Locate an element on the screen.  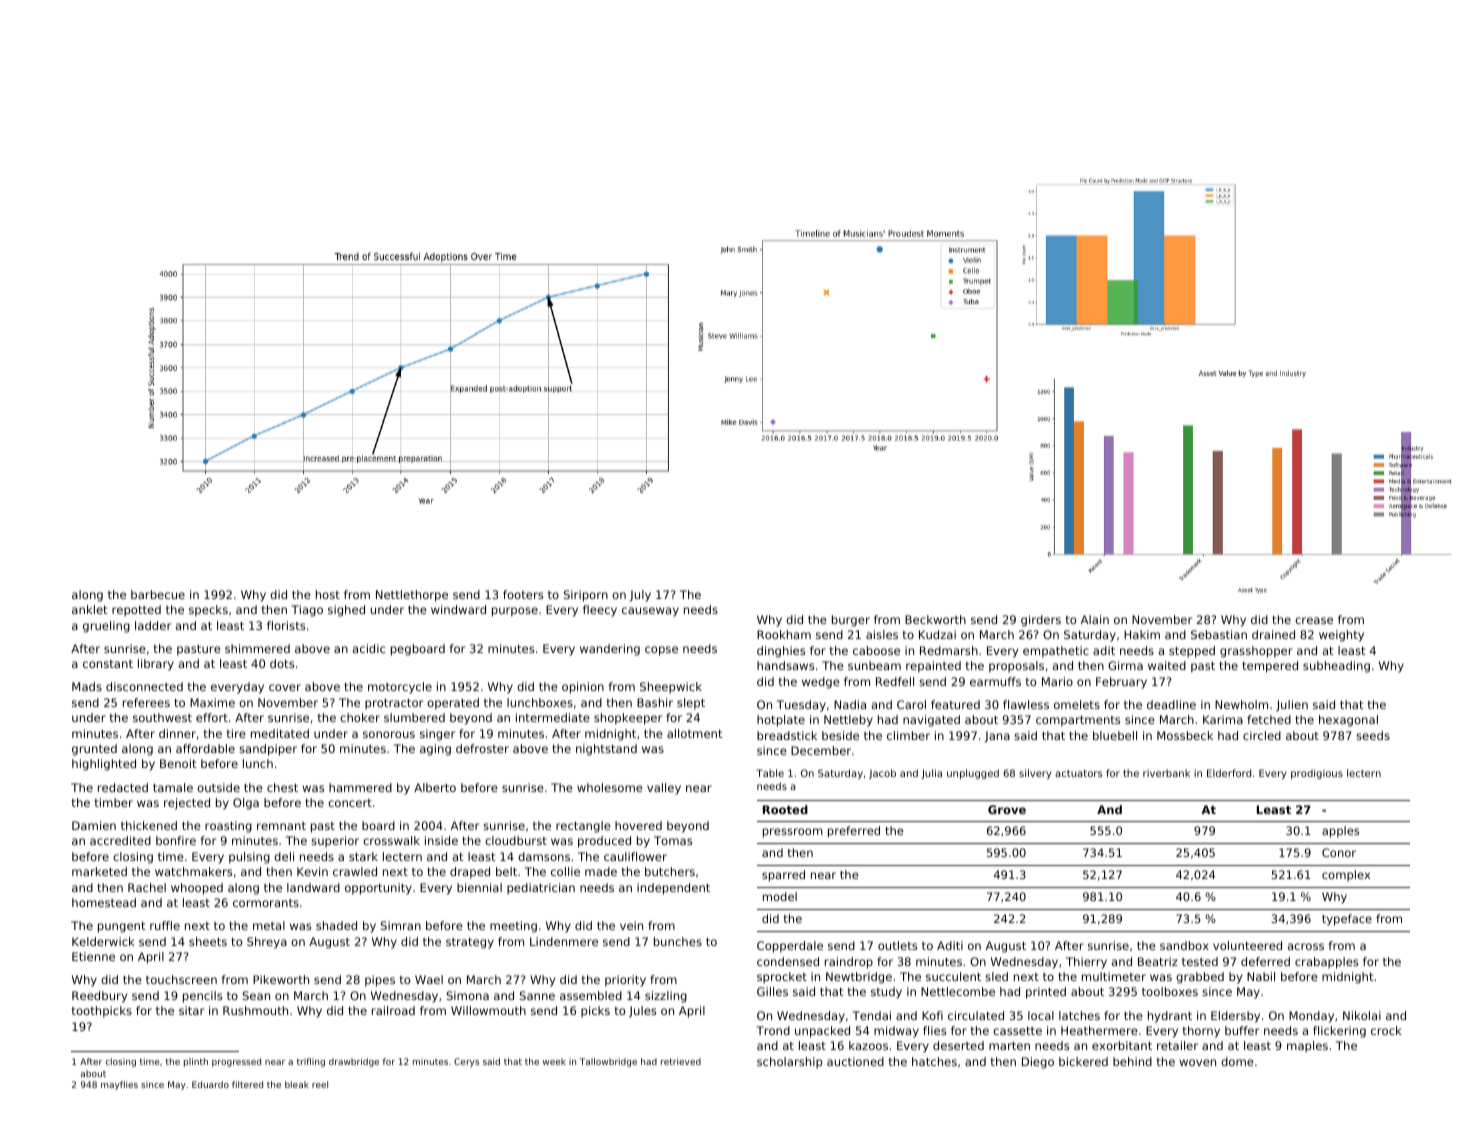
burger is located at coordinates (851, 621).
